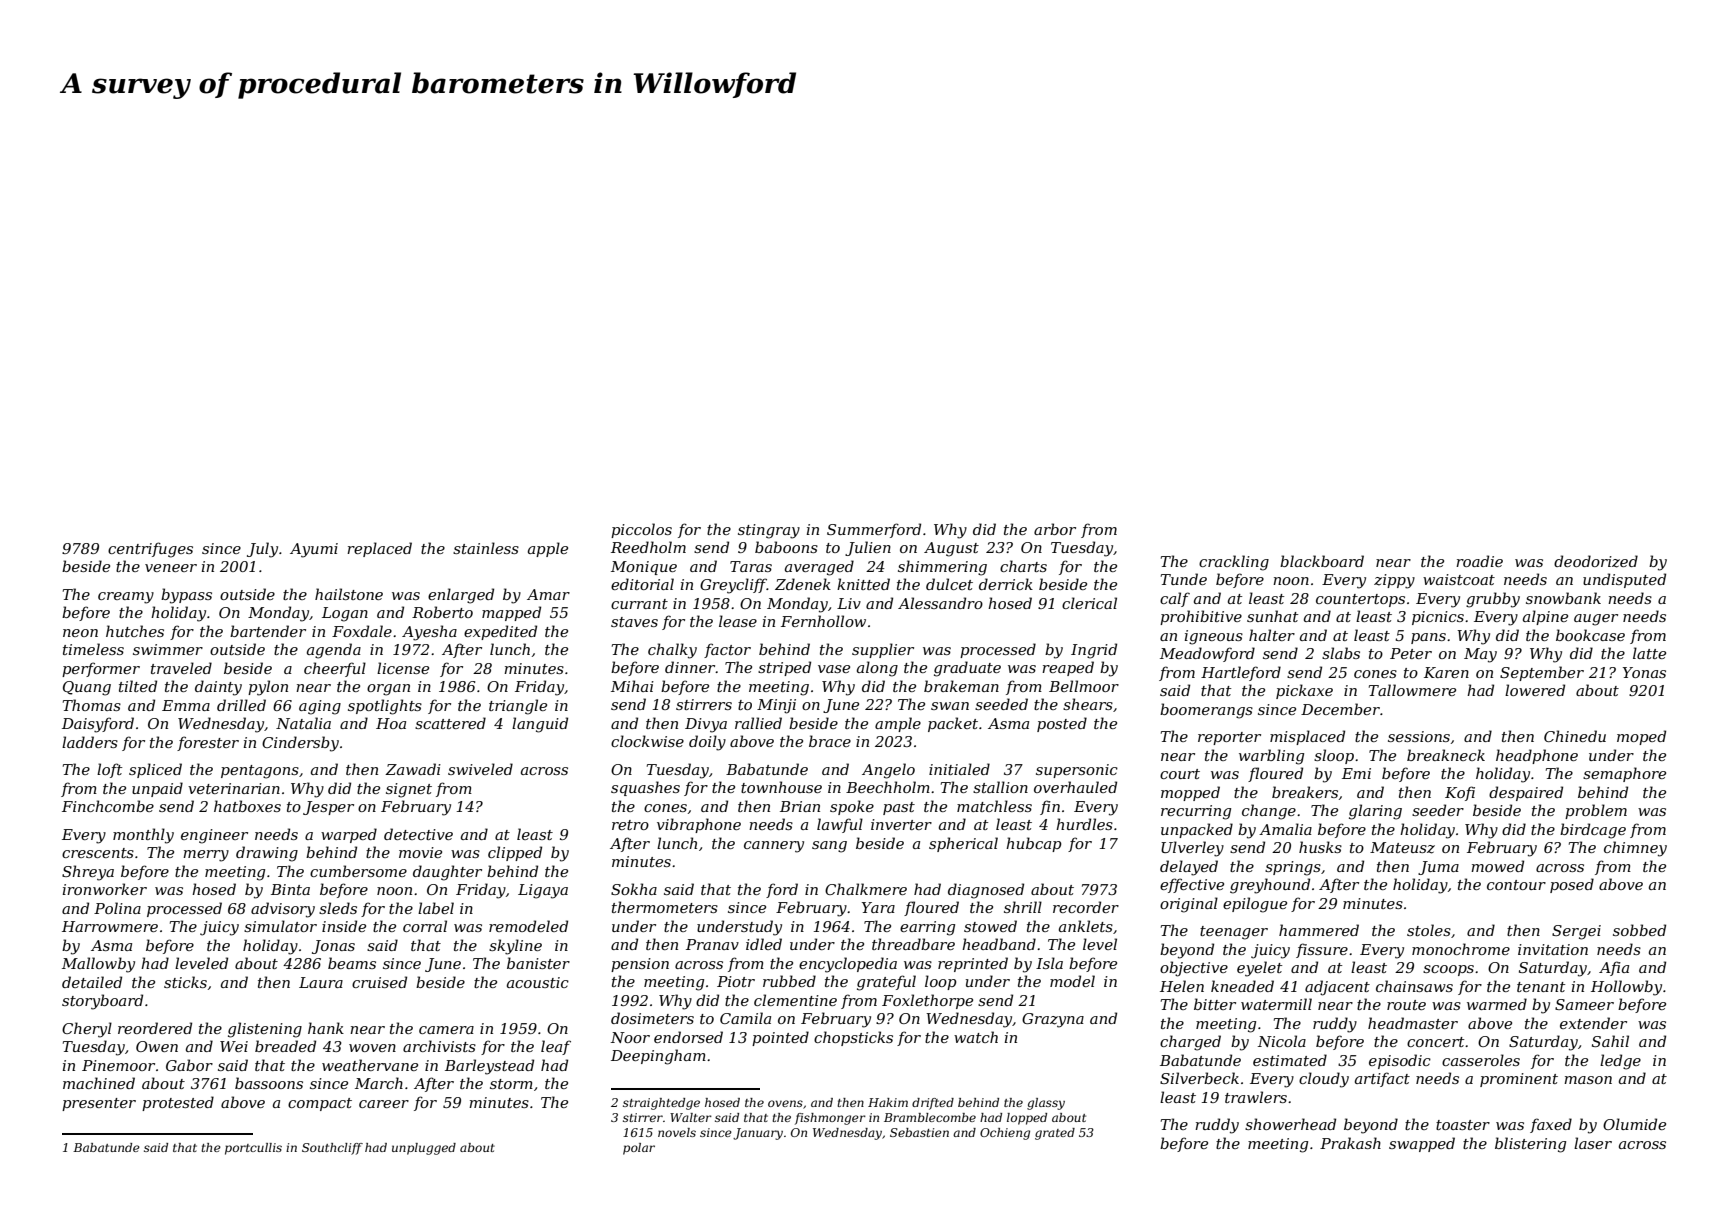 The height and width of the screenshot is (1223, 1729). I want to click on inverter, so click(901, 824).
